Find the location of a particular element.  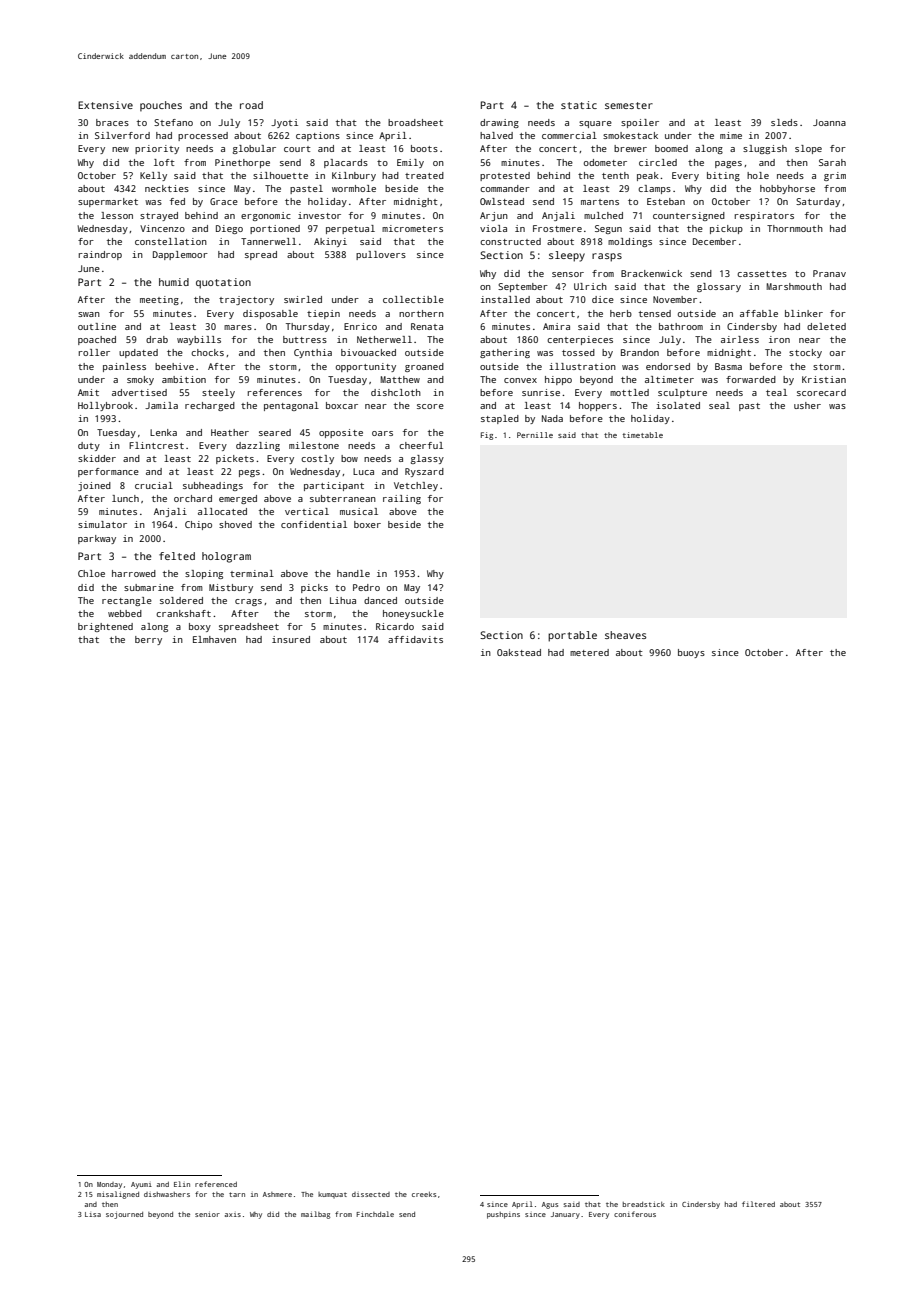

creeks is located at coordinates (424, 1194).
